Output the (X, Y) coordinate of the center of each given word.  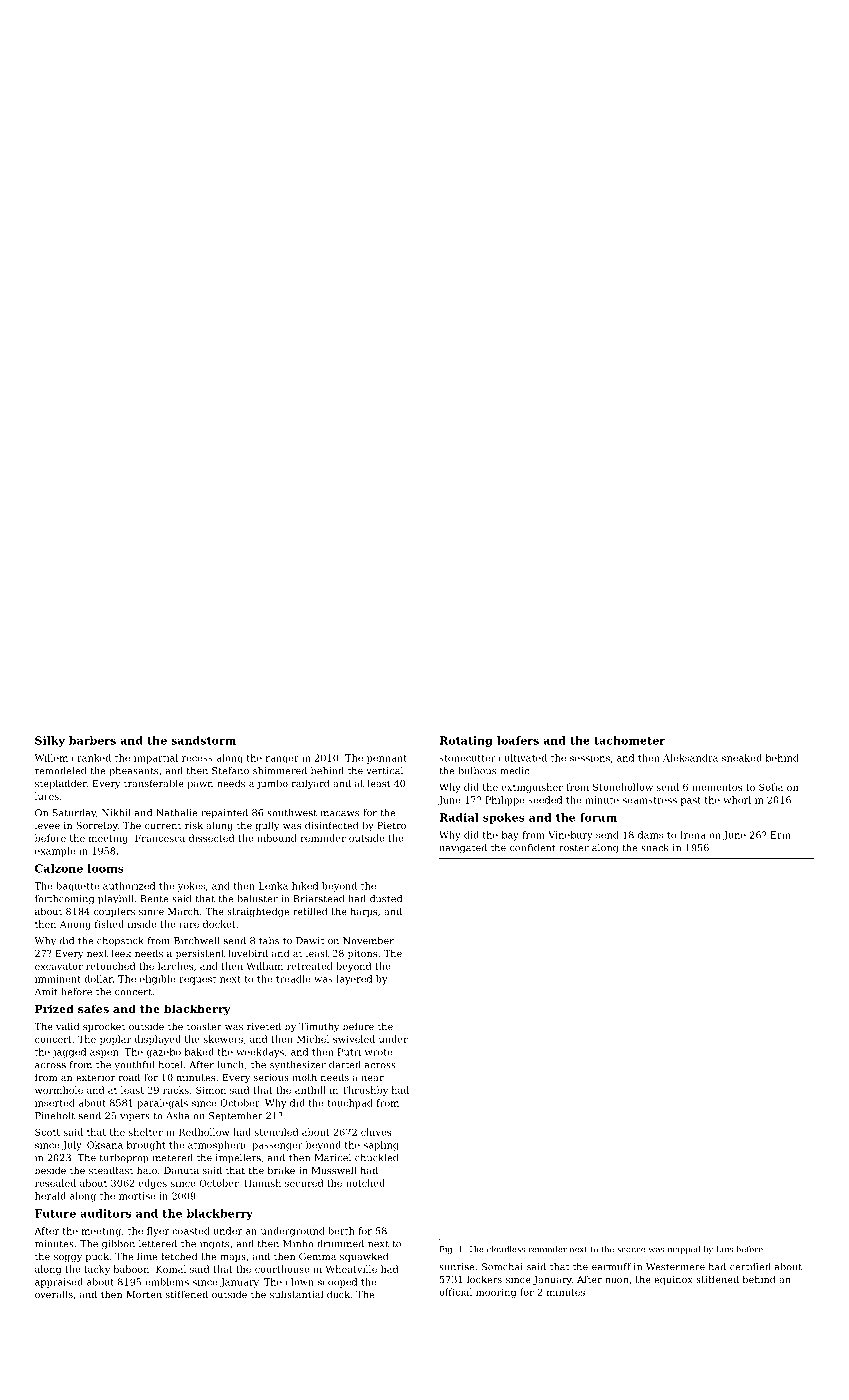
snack (655, 848)
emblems (167, 1282)
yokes (191, 887)
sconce (631, 1250)
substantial (297, 1294)
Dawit (310, 941)
